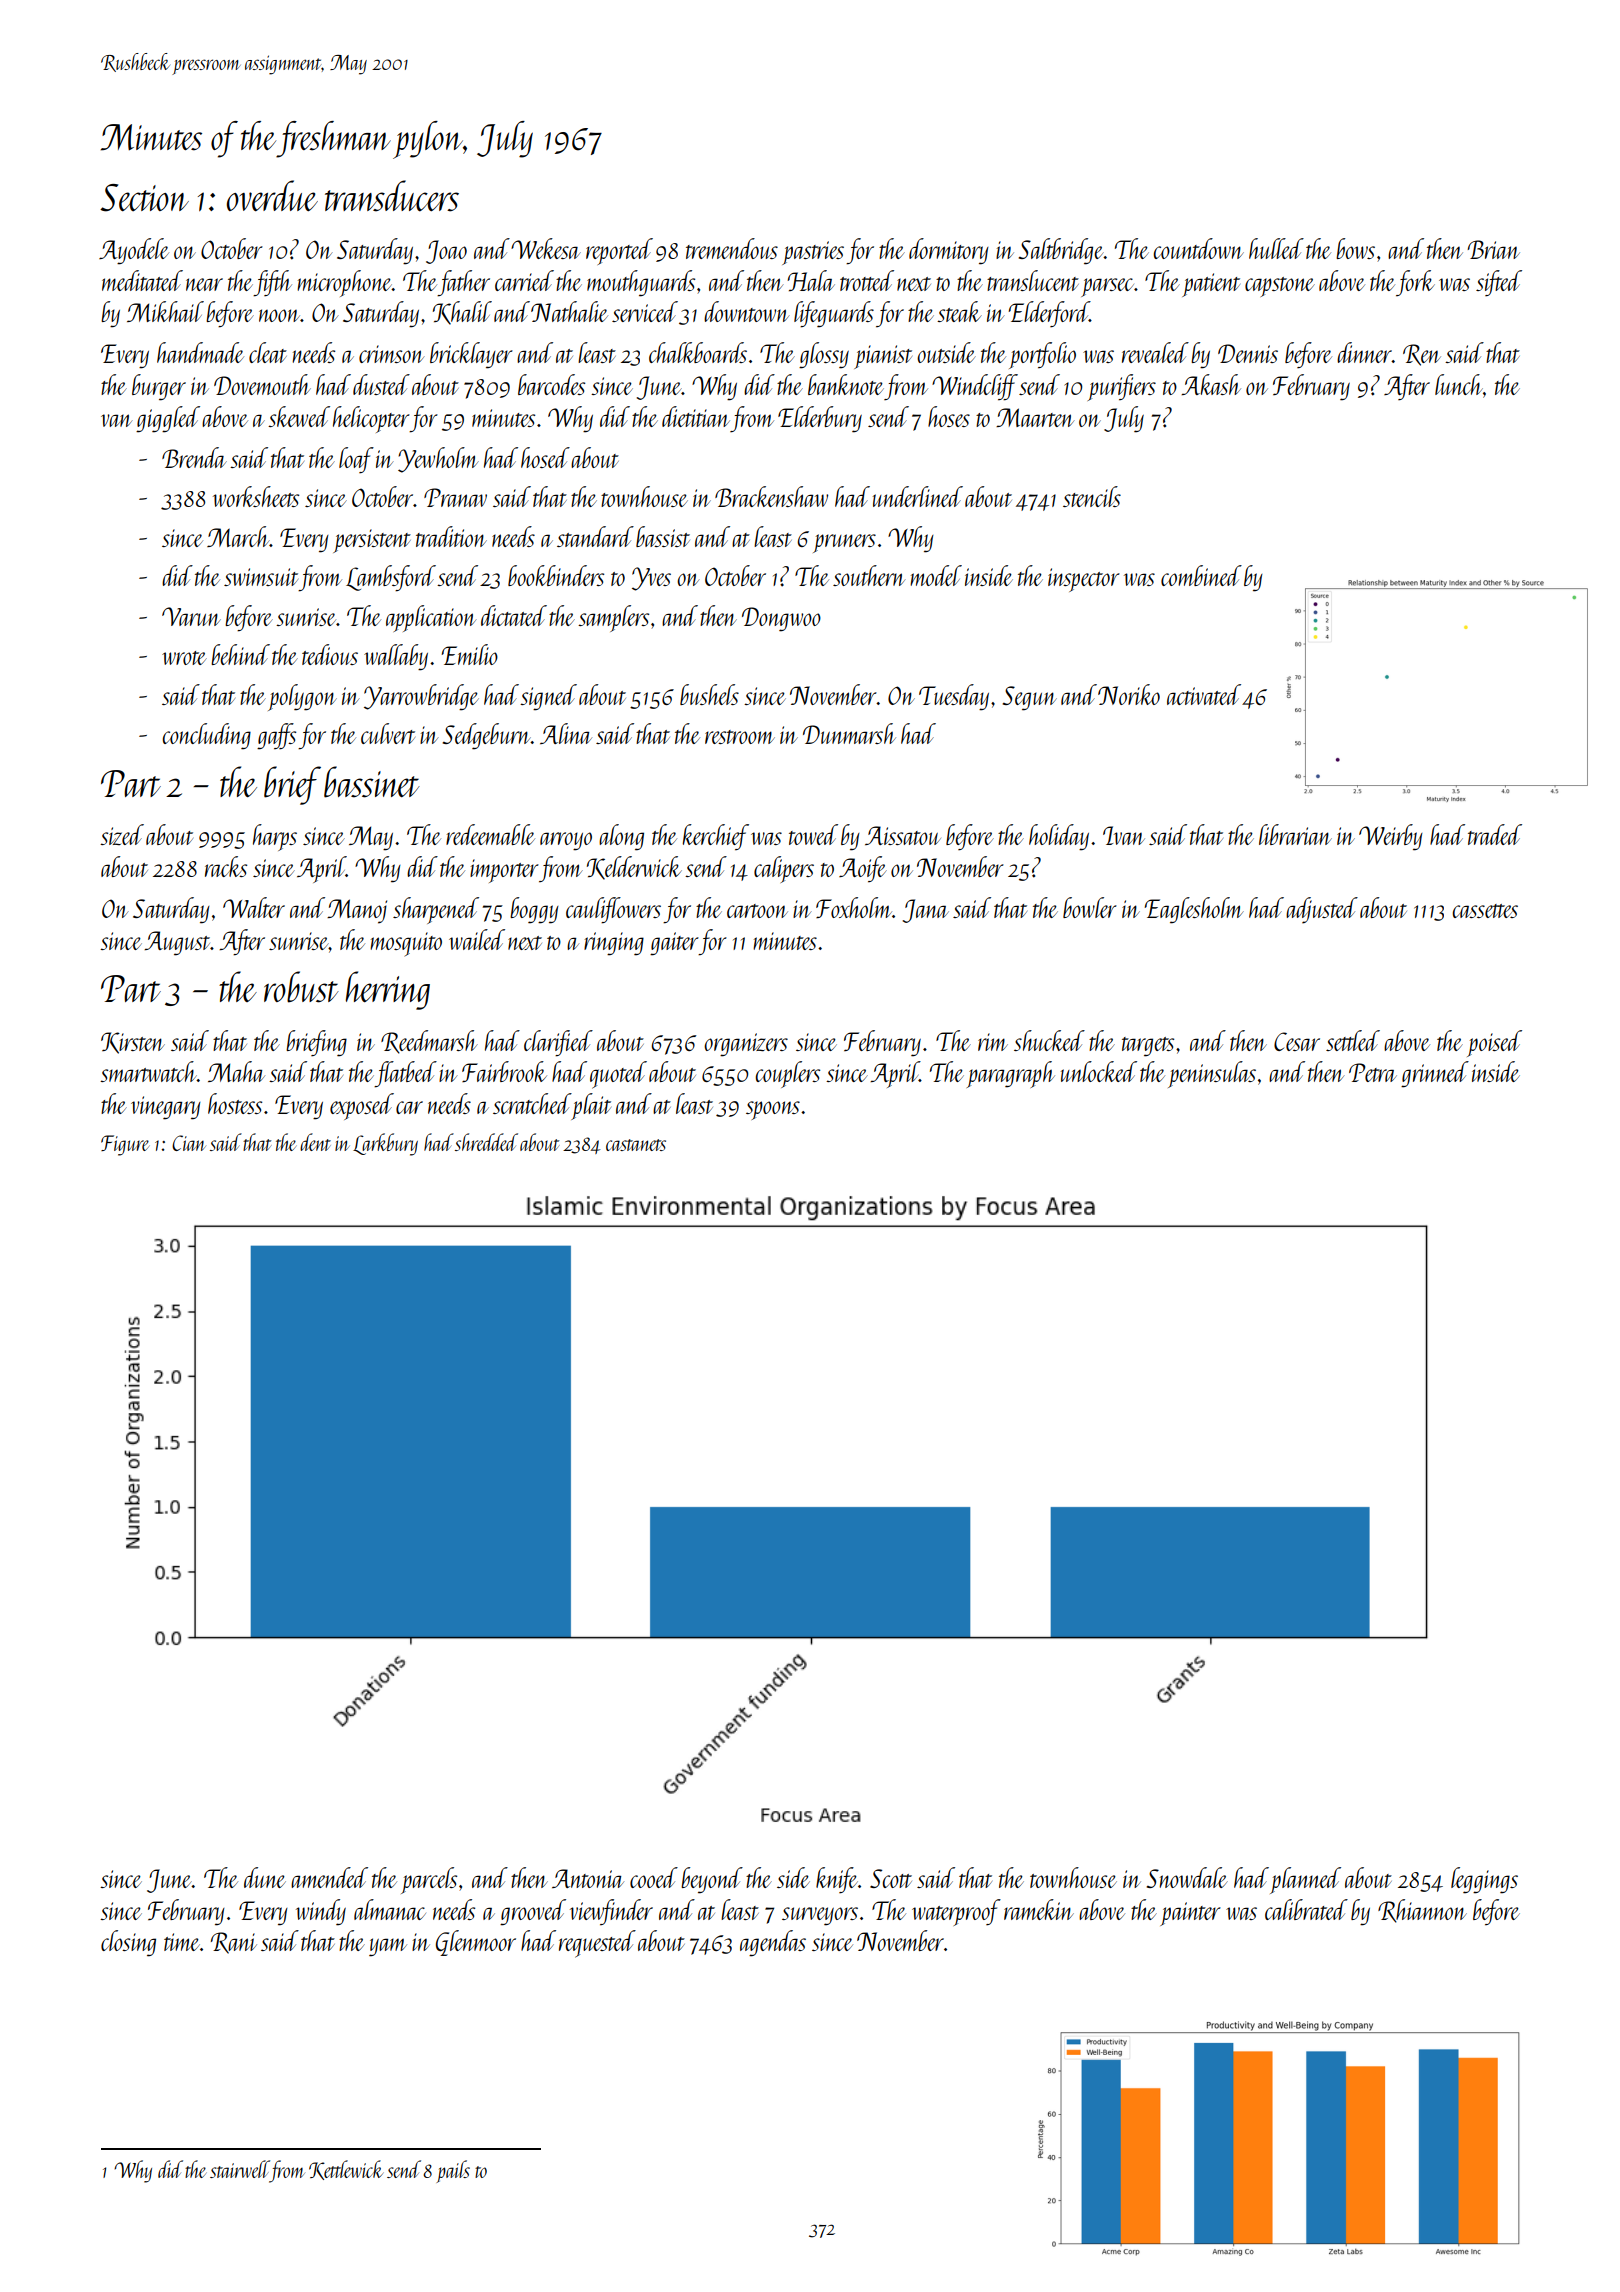 The height and width of the page is (2292, 1620). I want to click on Larkbury, so click(385, 1144).
